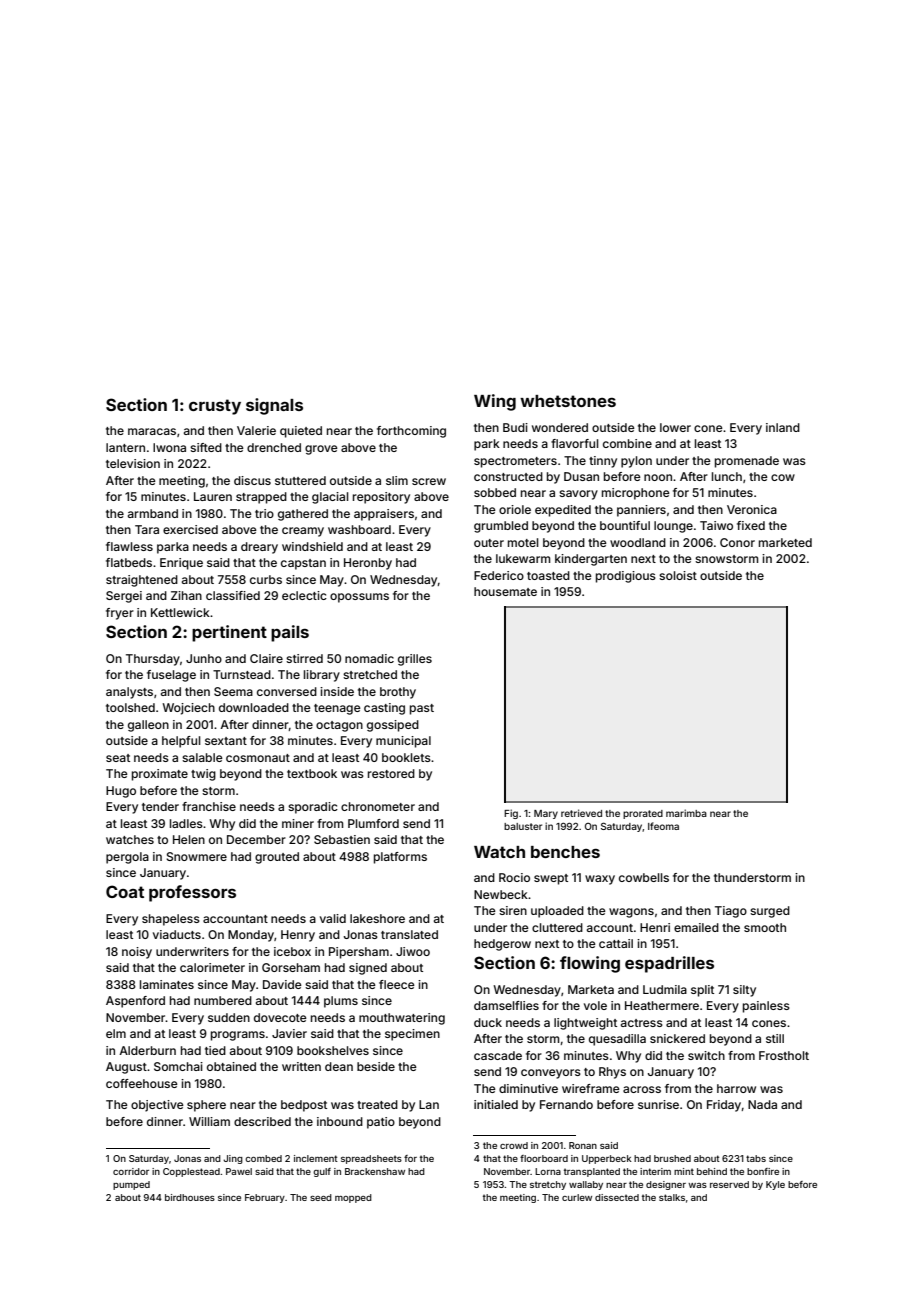 This screenshot has height=1308, width=924. I want to click on Junho, so click(204, 658).
